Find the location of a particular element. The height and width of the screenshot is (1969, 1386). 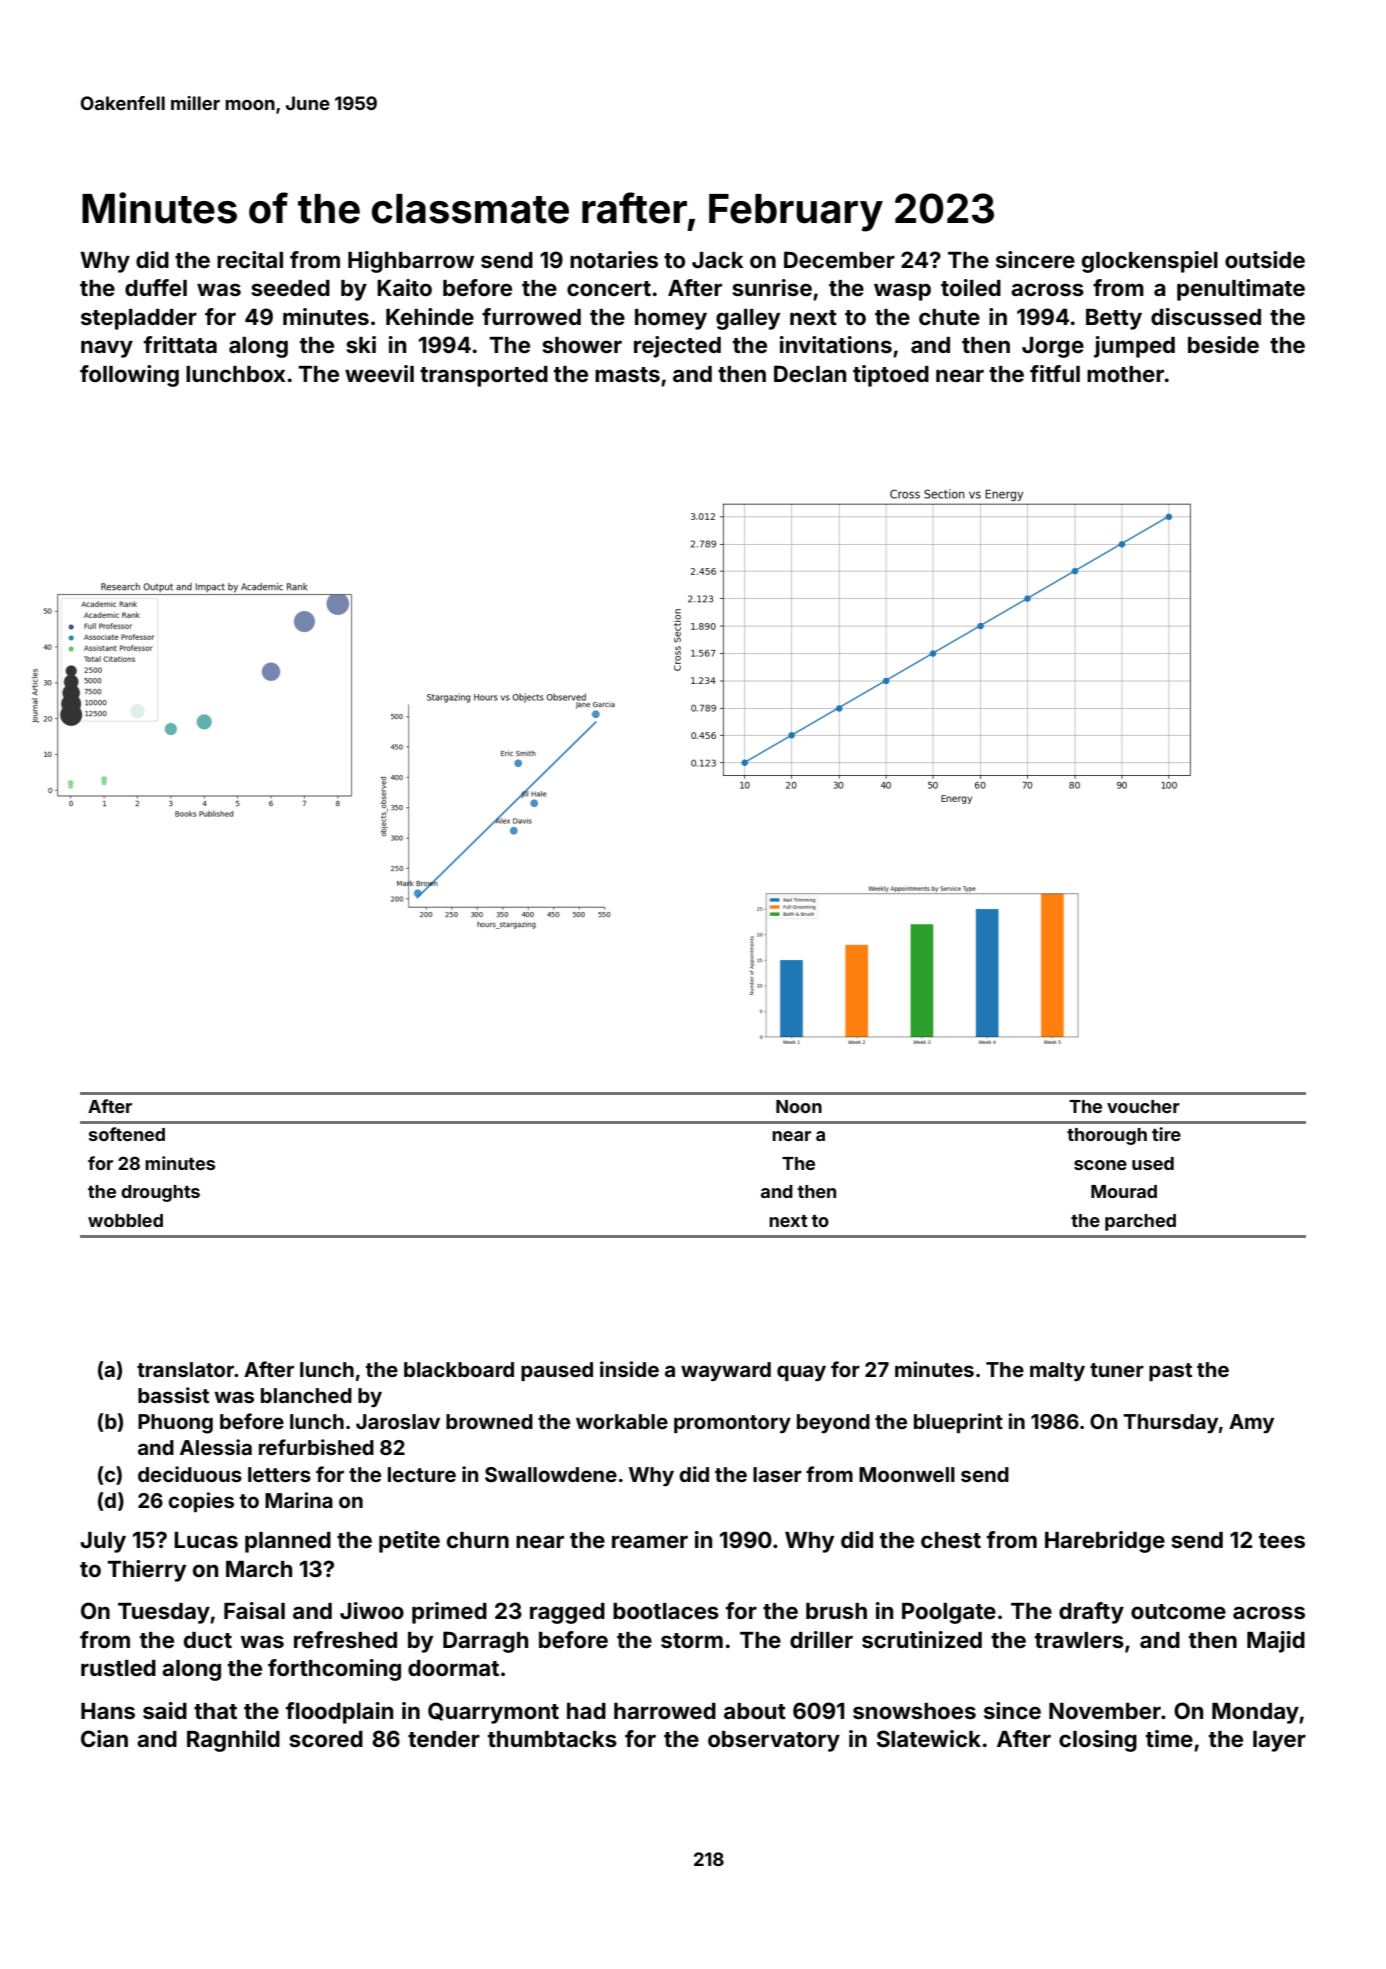

droughts is located at coordinates (160, 1193).
